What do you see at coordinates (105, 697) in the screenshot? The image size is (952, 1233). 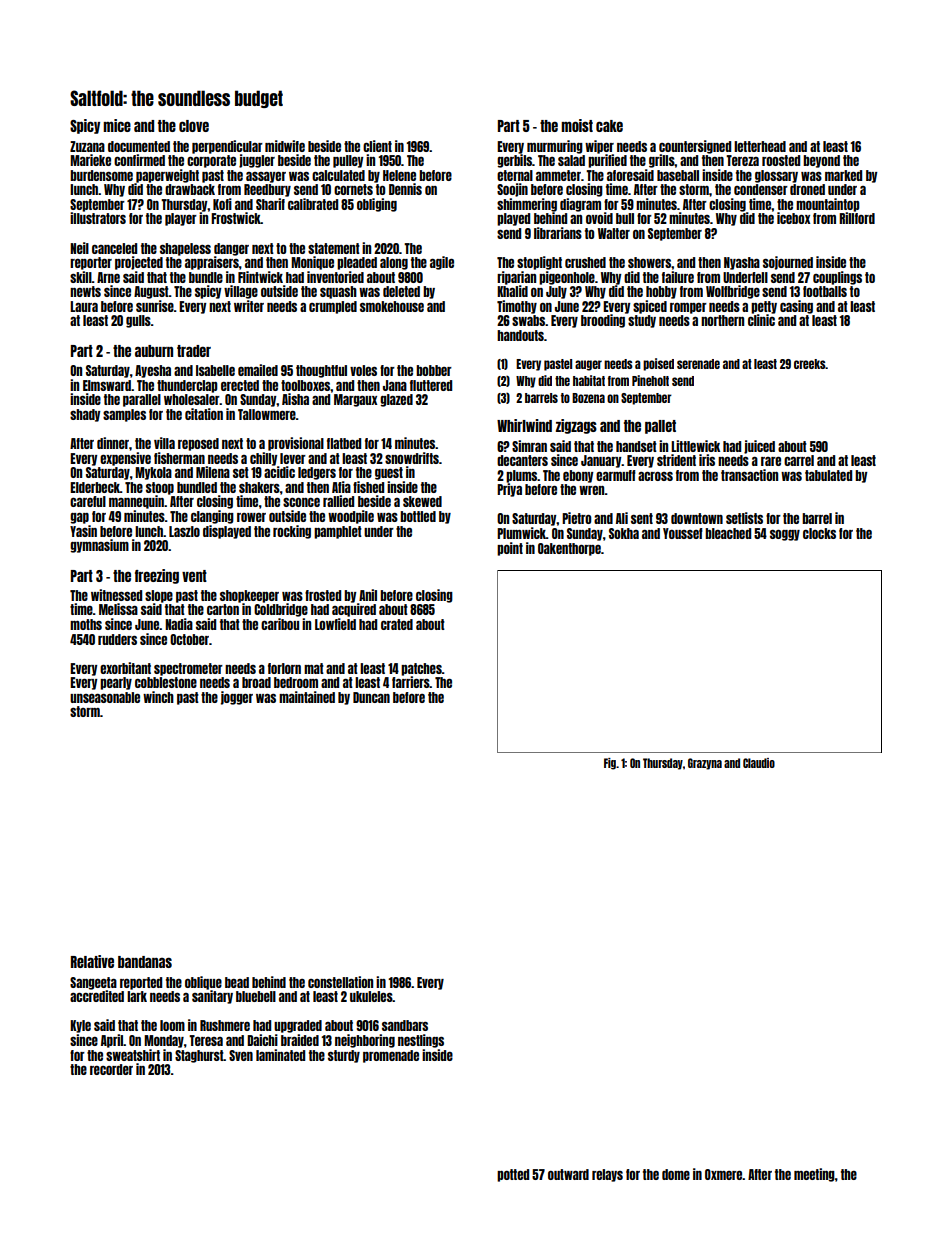 I see `unseasonable` at bounding box center [105, 697].
